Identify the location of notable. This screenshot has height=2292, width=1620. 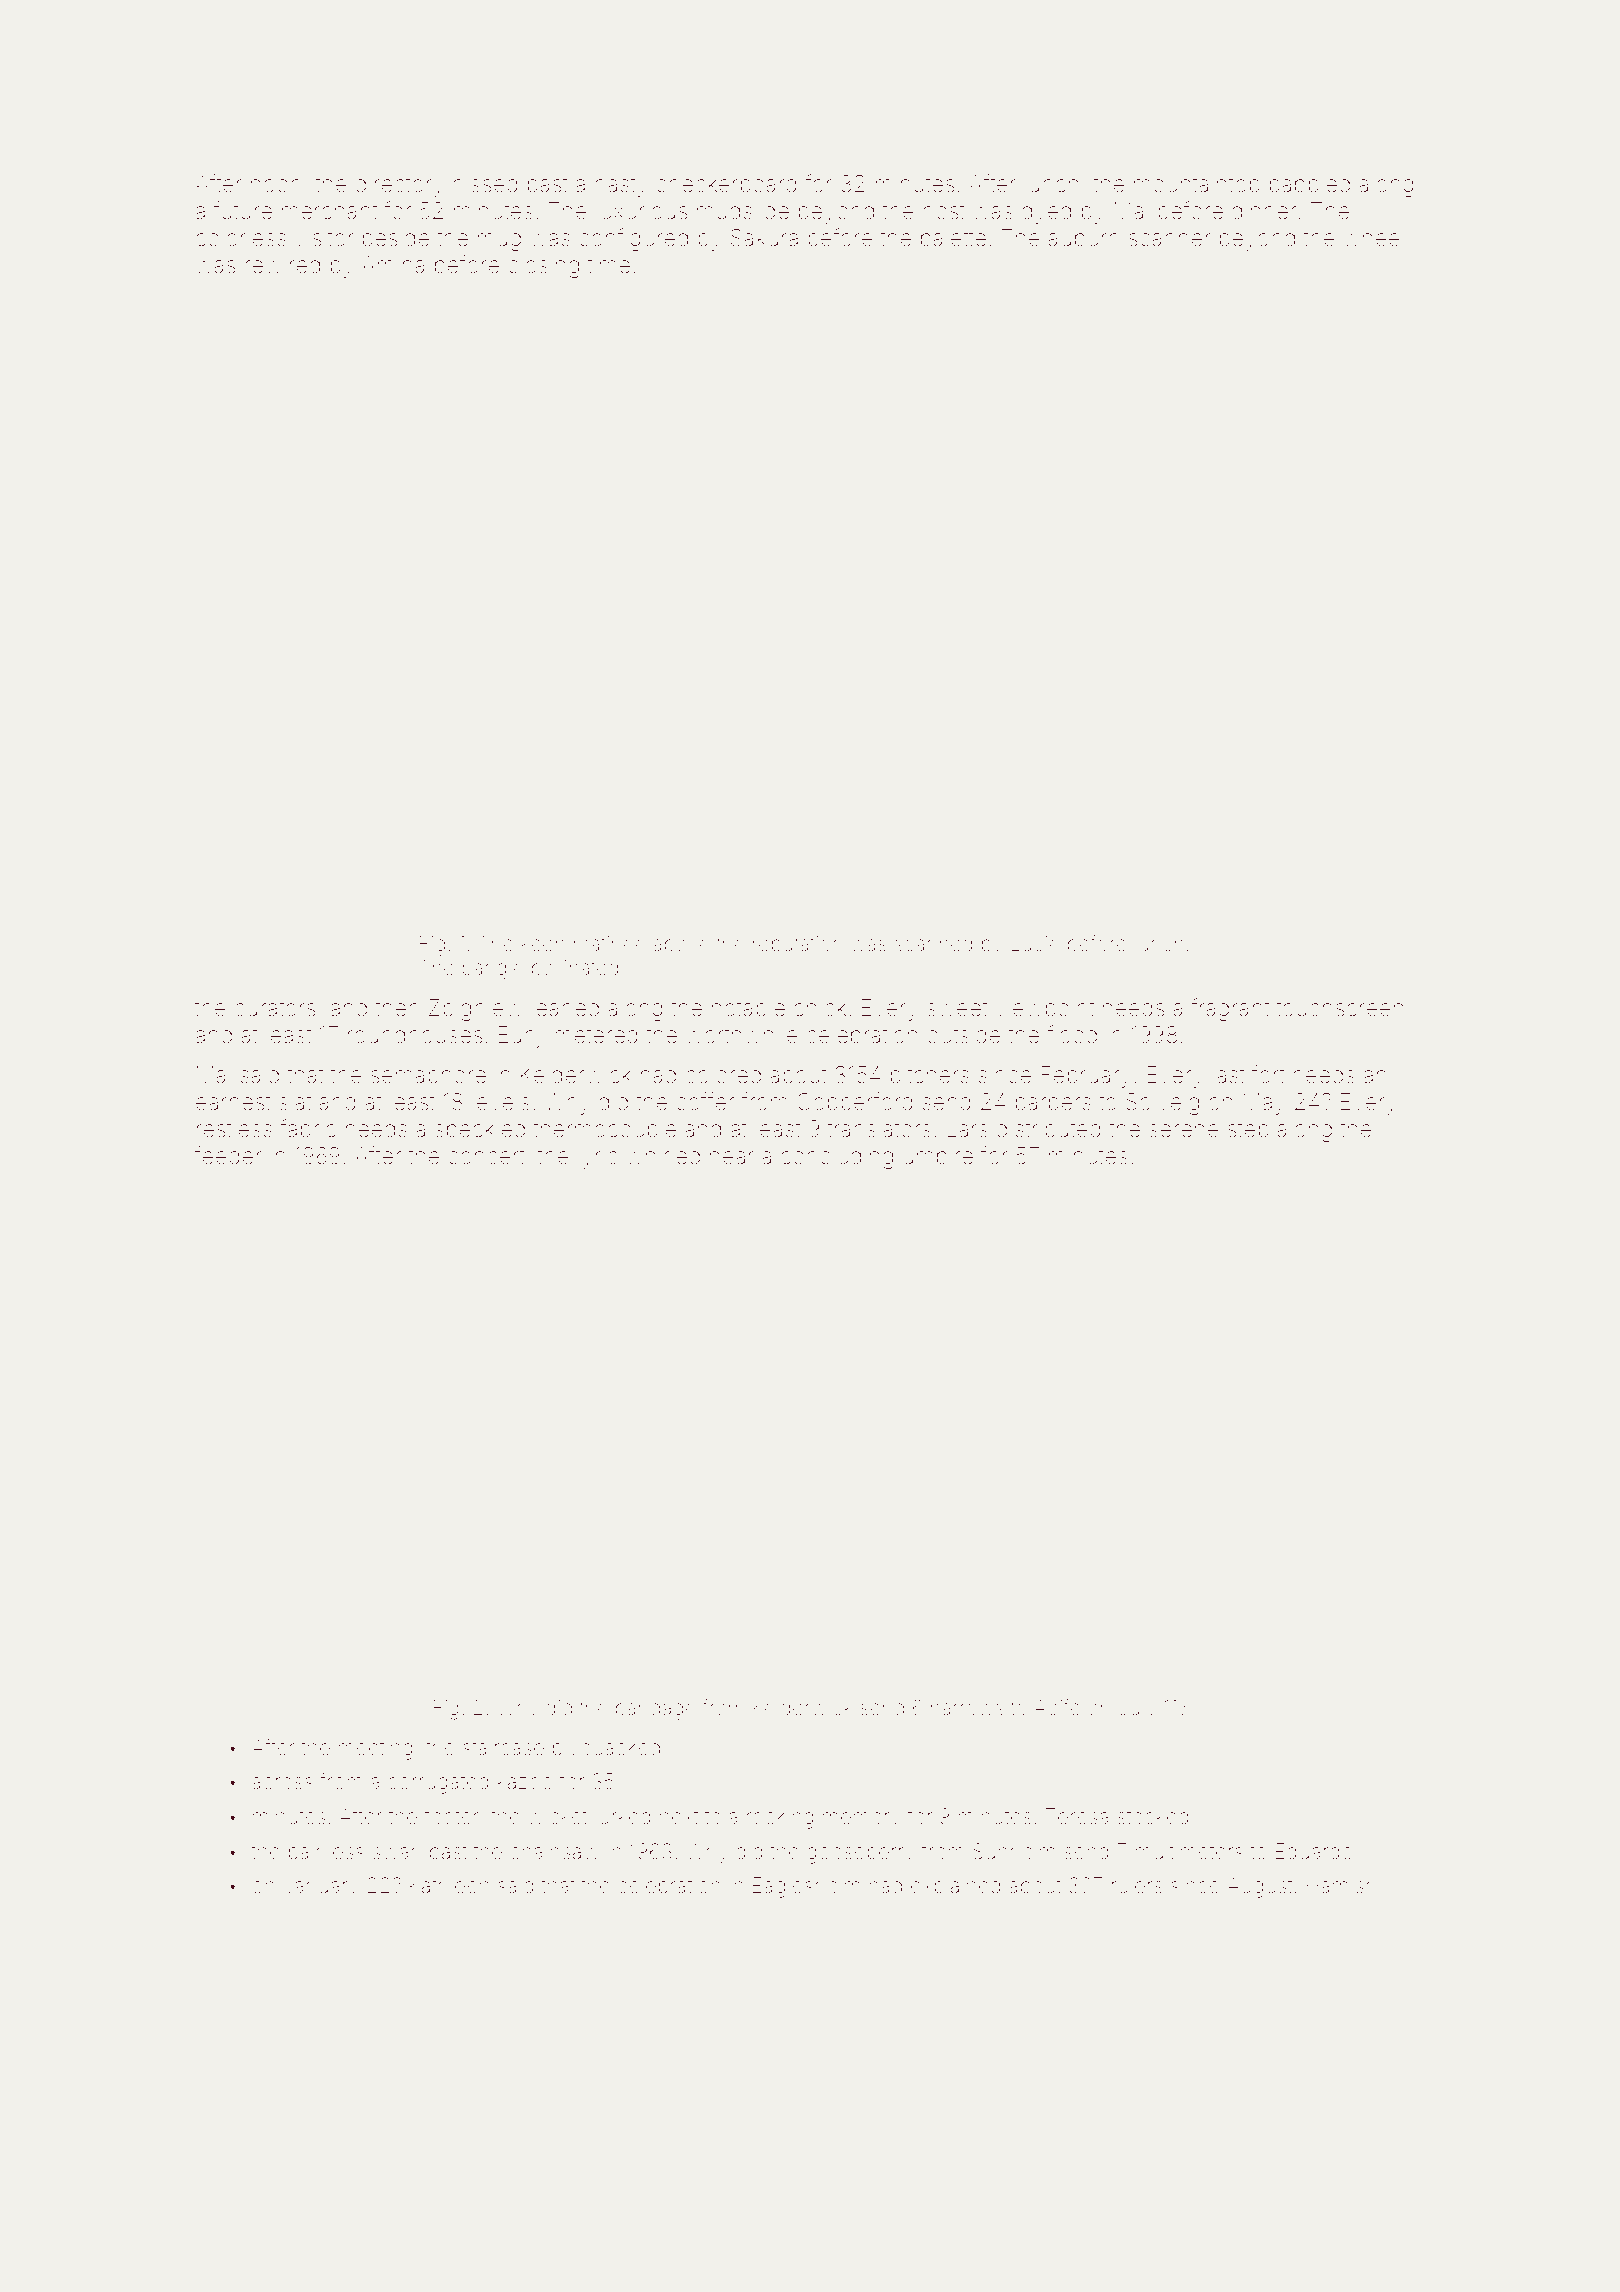
(748, 1008).
